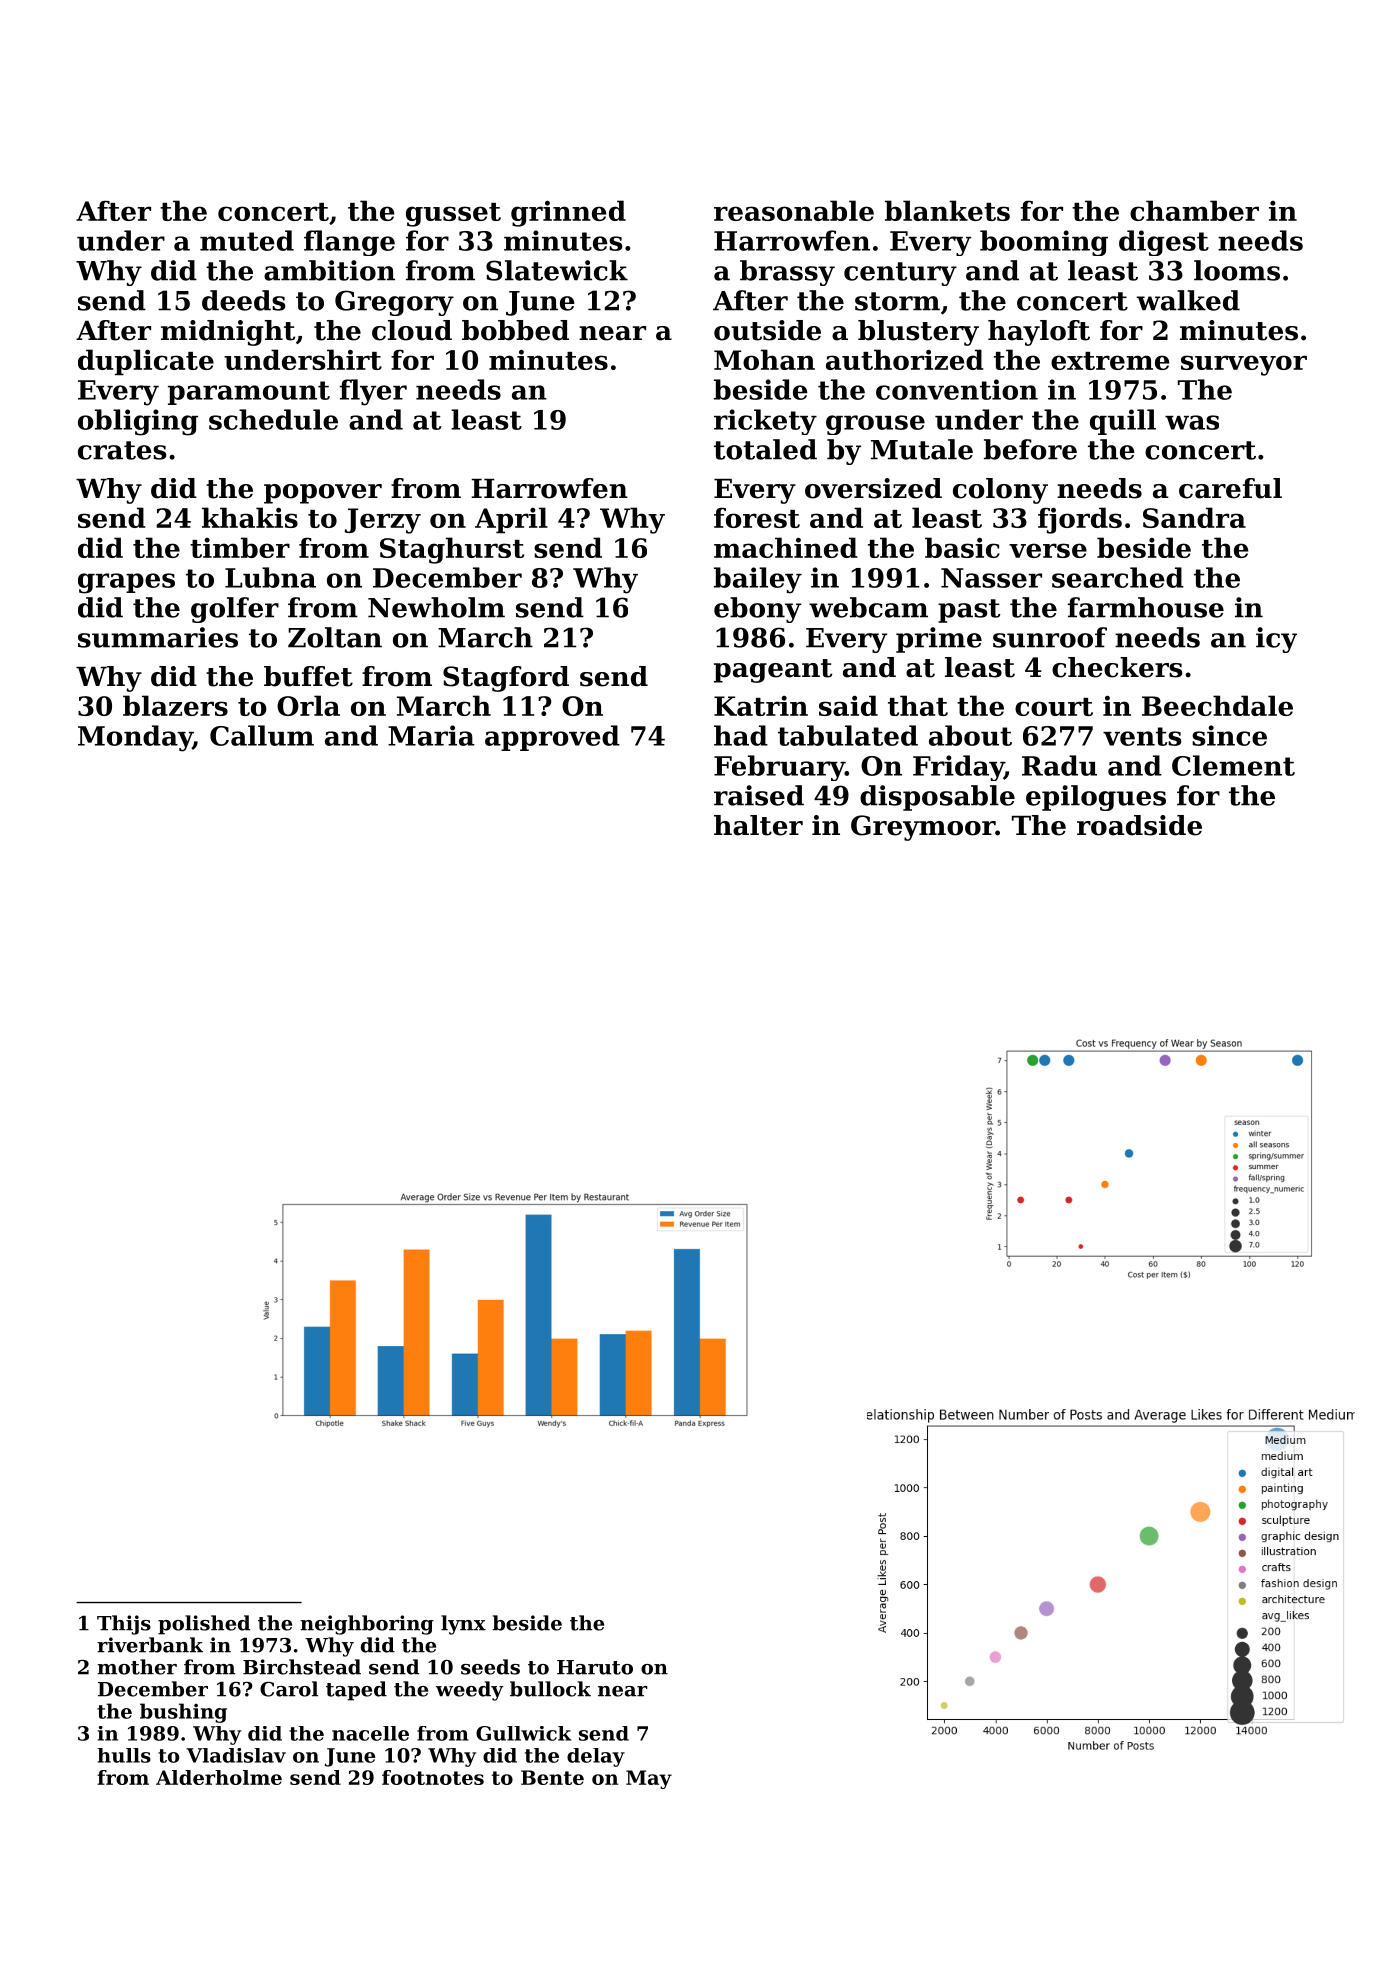 The width and height of the screenshot is (1386, 1969). I want to click on Haruto, so click(595, 1667).
